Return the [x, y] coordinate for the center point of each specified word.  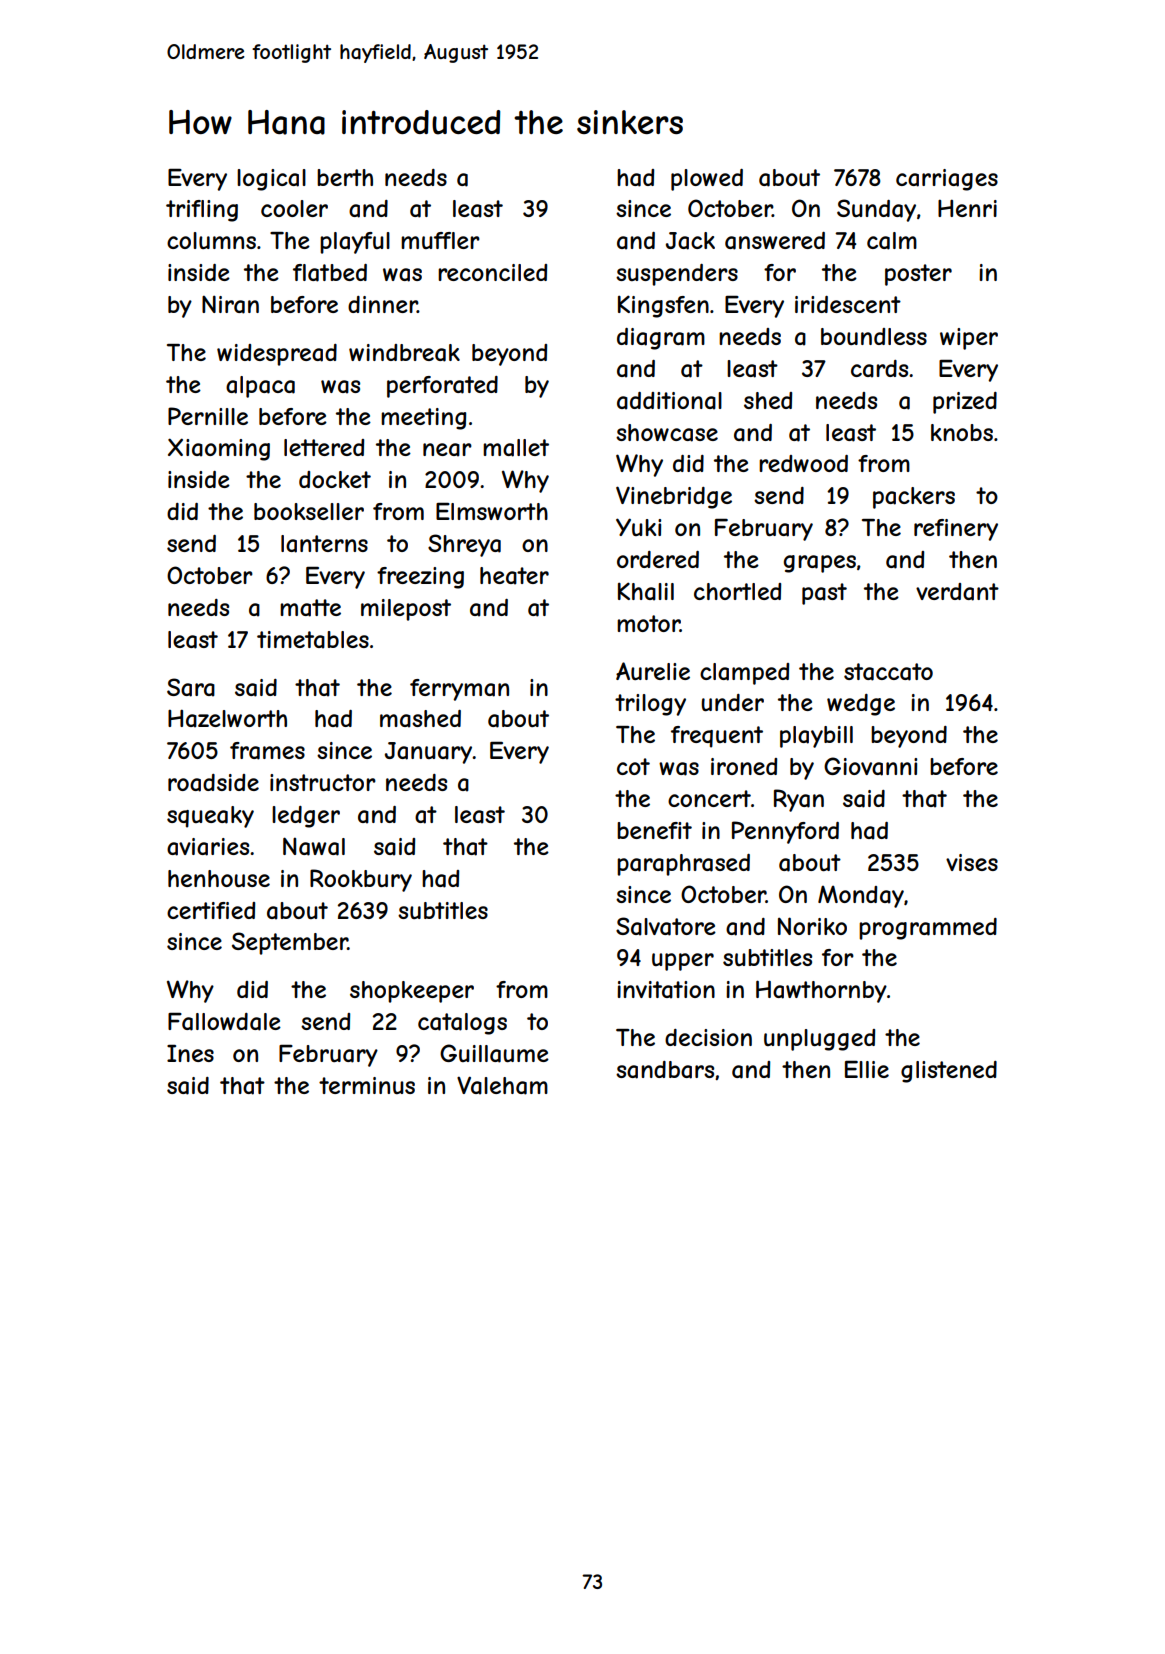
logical [271, 180]
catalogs [462, 1024]
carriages [947, 180]
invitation [666, 990]
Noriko [812, 926]
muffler [440, 240]
